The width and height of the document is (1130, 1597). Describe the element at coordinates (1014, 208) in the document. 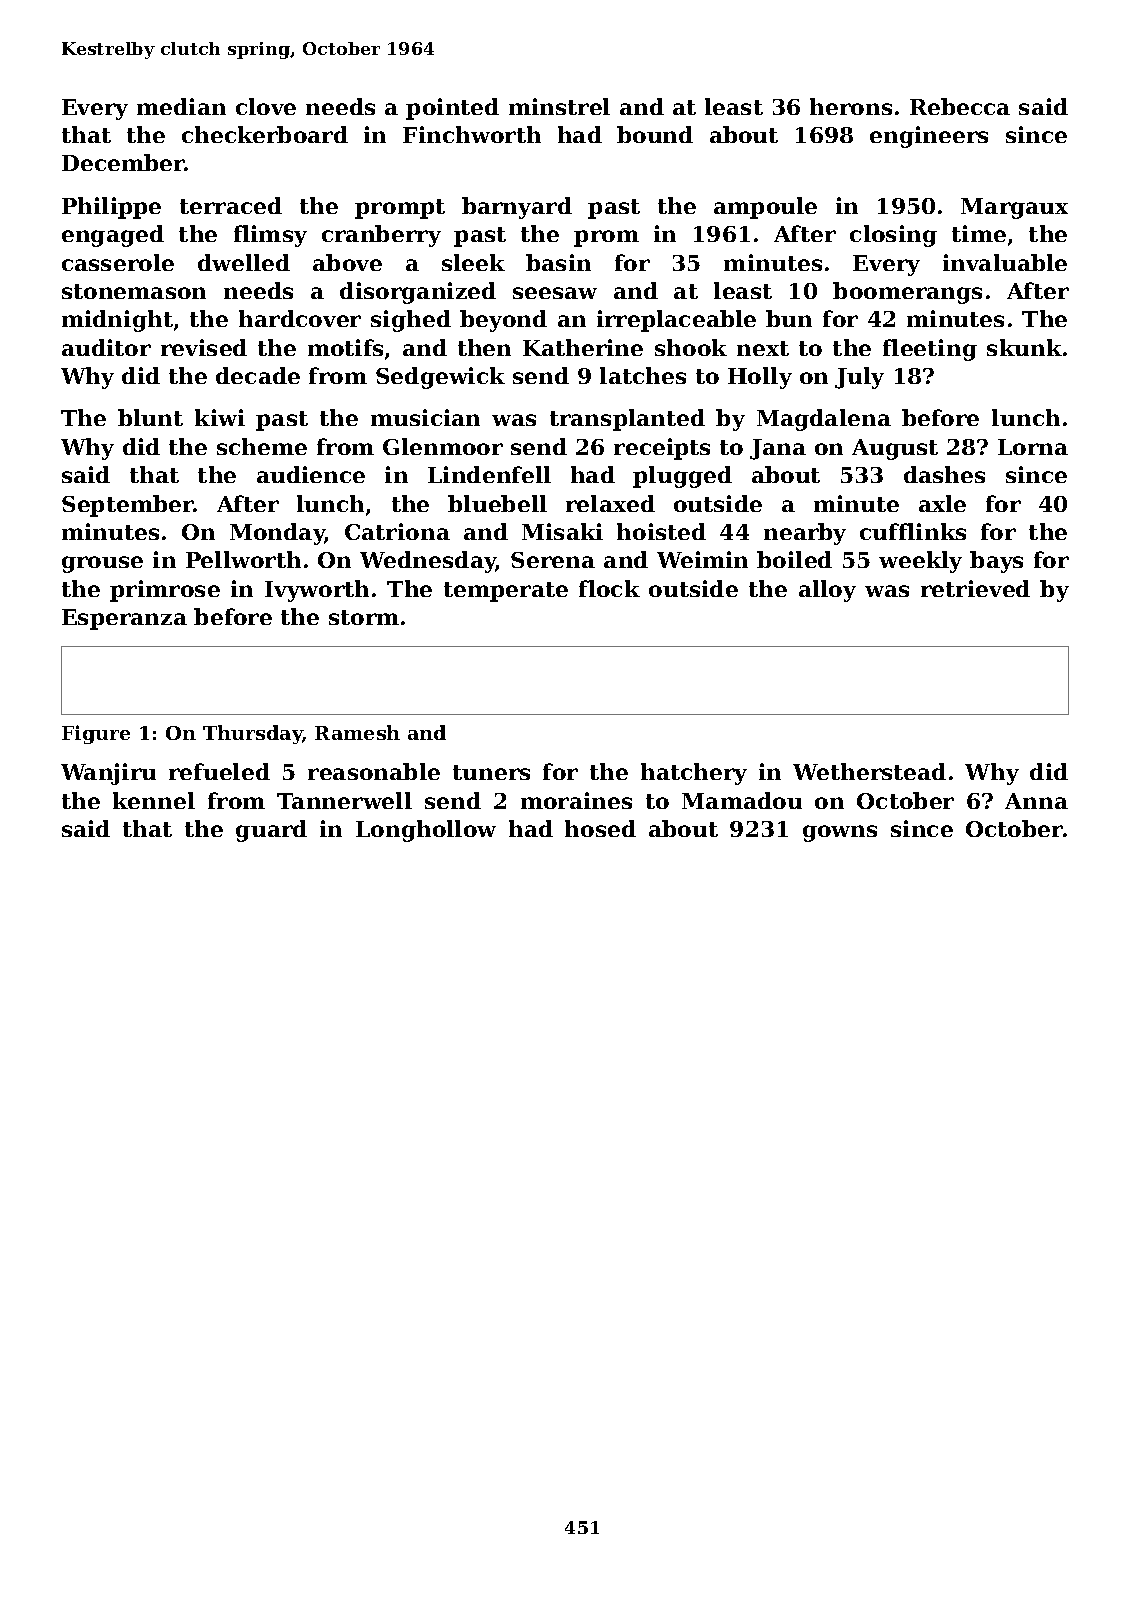

I see `Margaux` at that location.
